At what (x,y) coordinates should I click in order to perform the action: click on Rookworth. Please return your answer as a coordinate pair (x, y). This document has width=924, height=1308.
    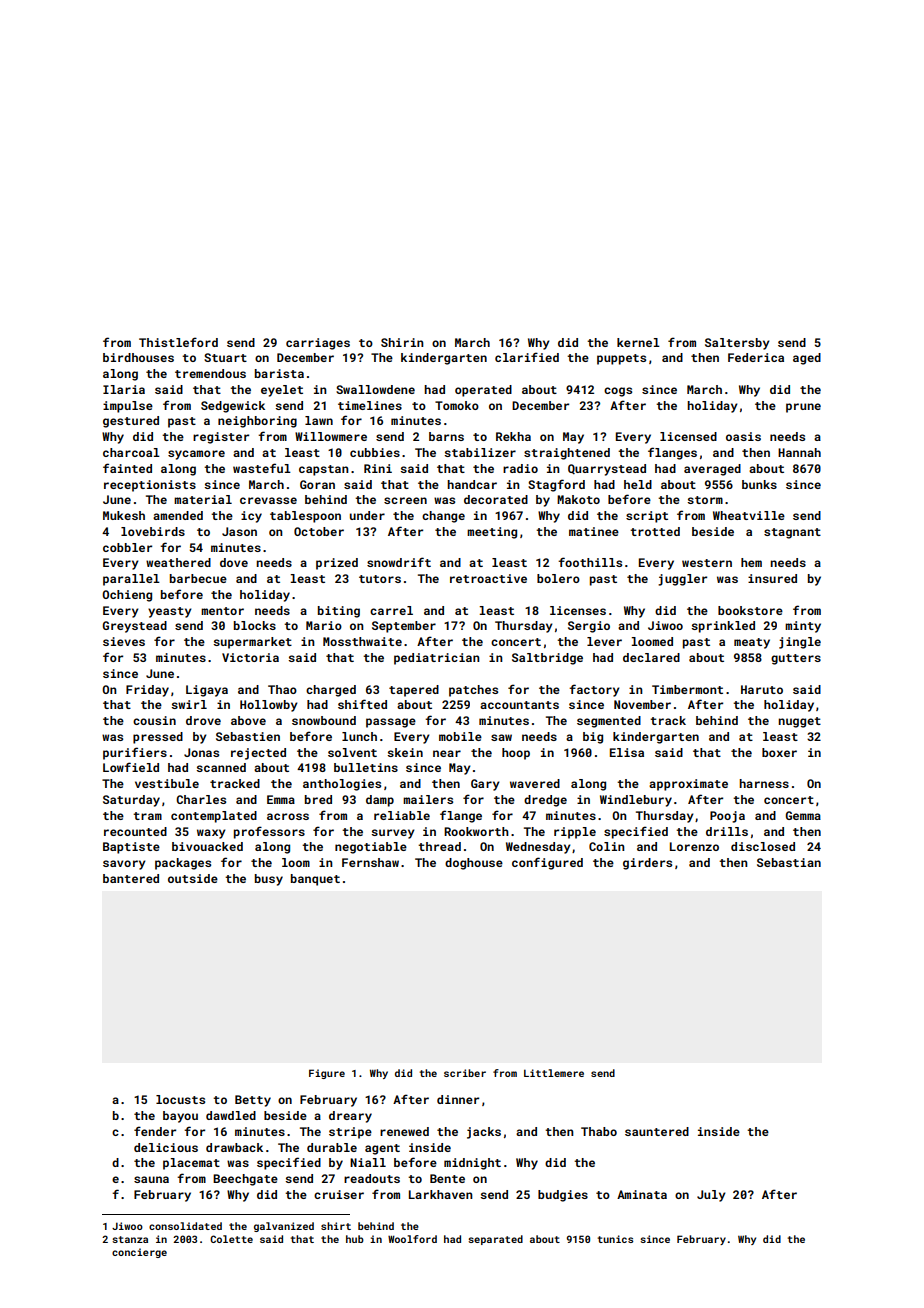
    Looking at the image, I should click on (476, 831).
